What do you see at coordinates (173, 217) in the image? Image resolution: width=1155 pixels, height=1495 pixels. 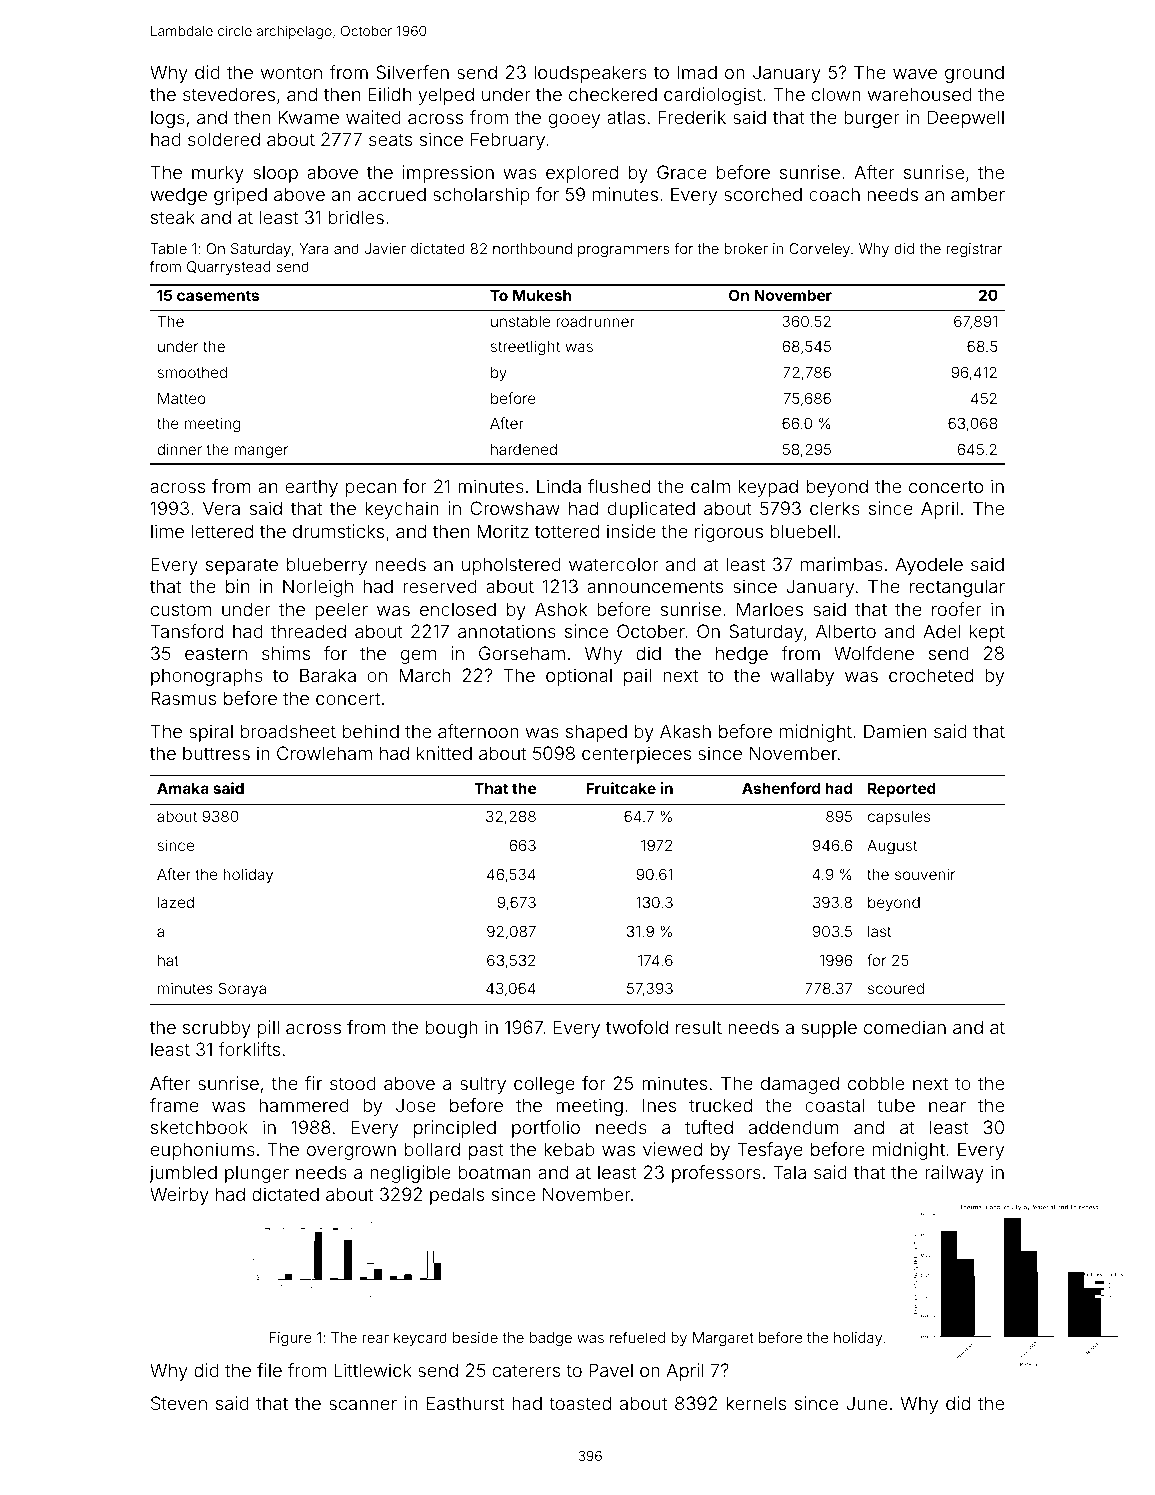 I see `steak` at bounding box center [173, 217].
